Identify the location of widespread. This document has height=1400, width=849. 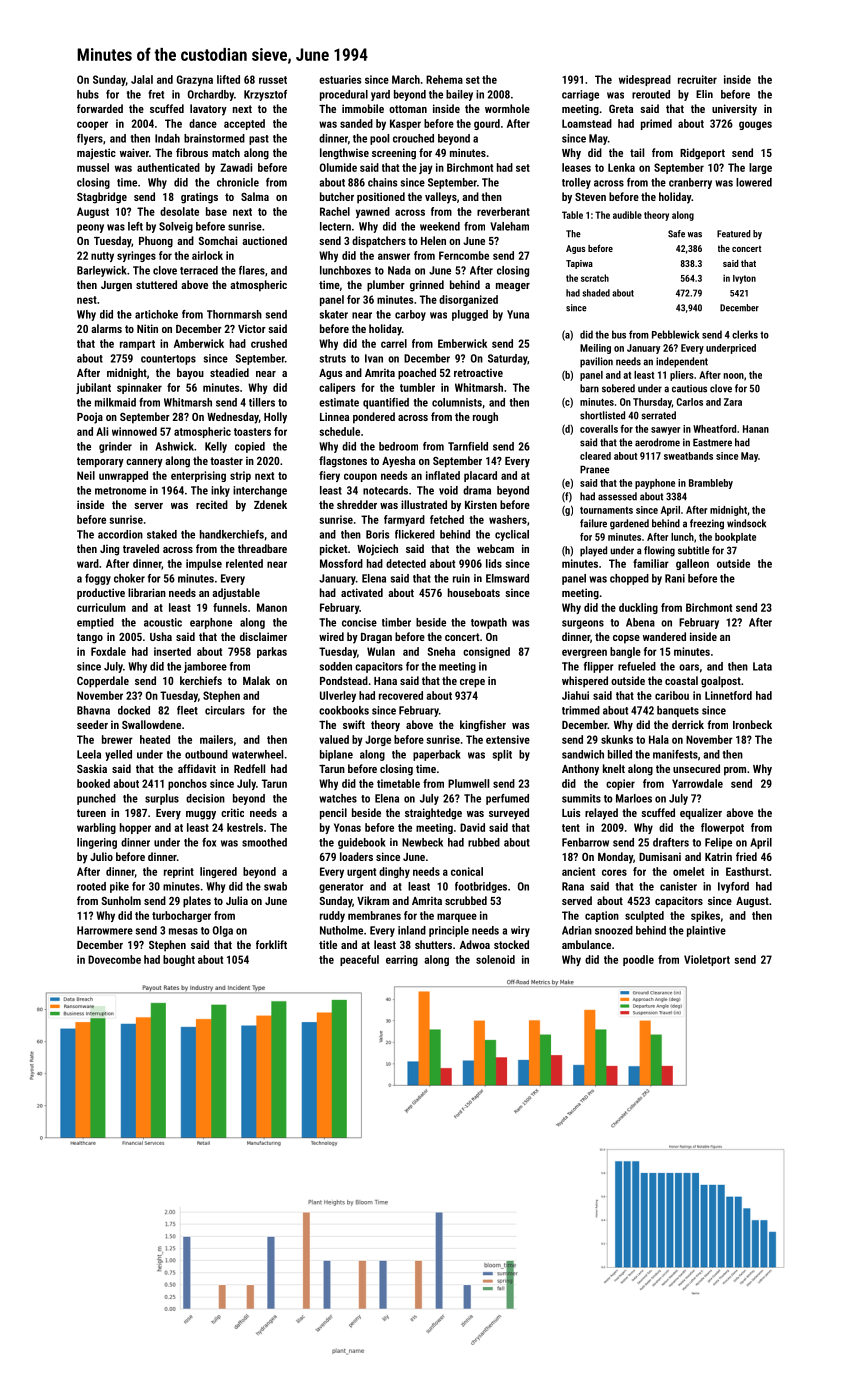
(645, 80).
